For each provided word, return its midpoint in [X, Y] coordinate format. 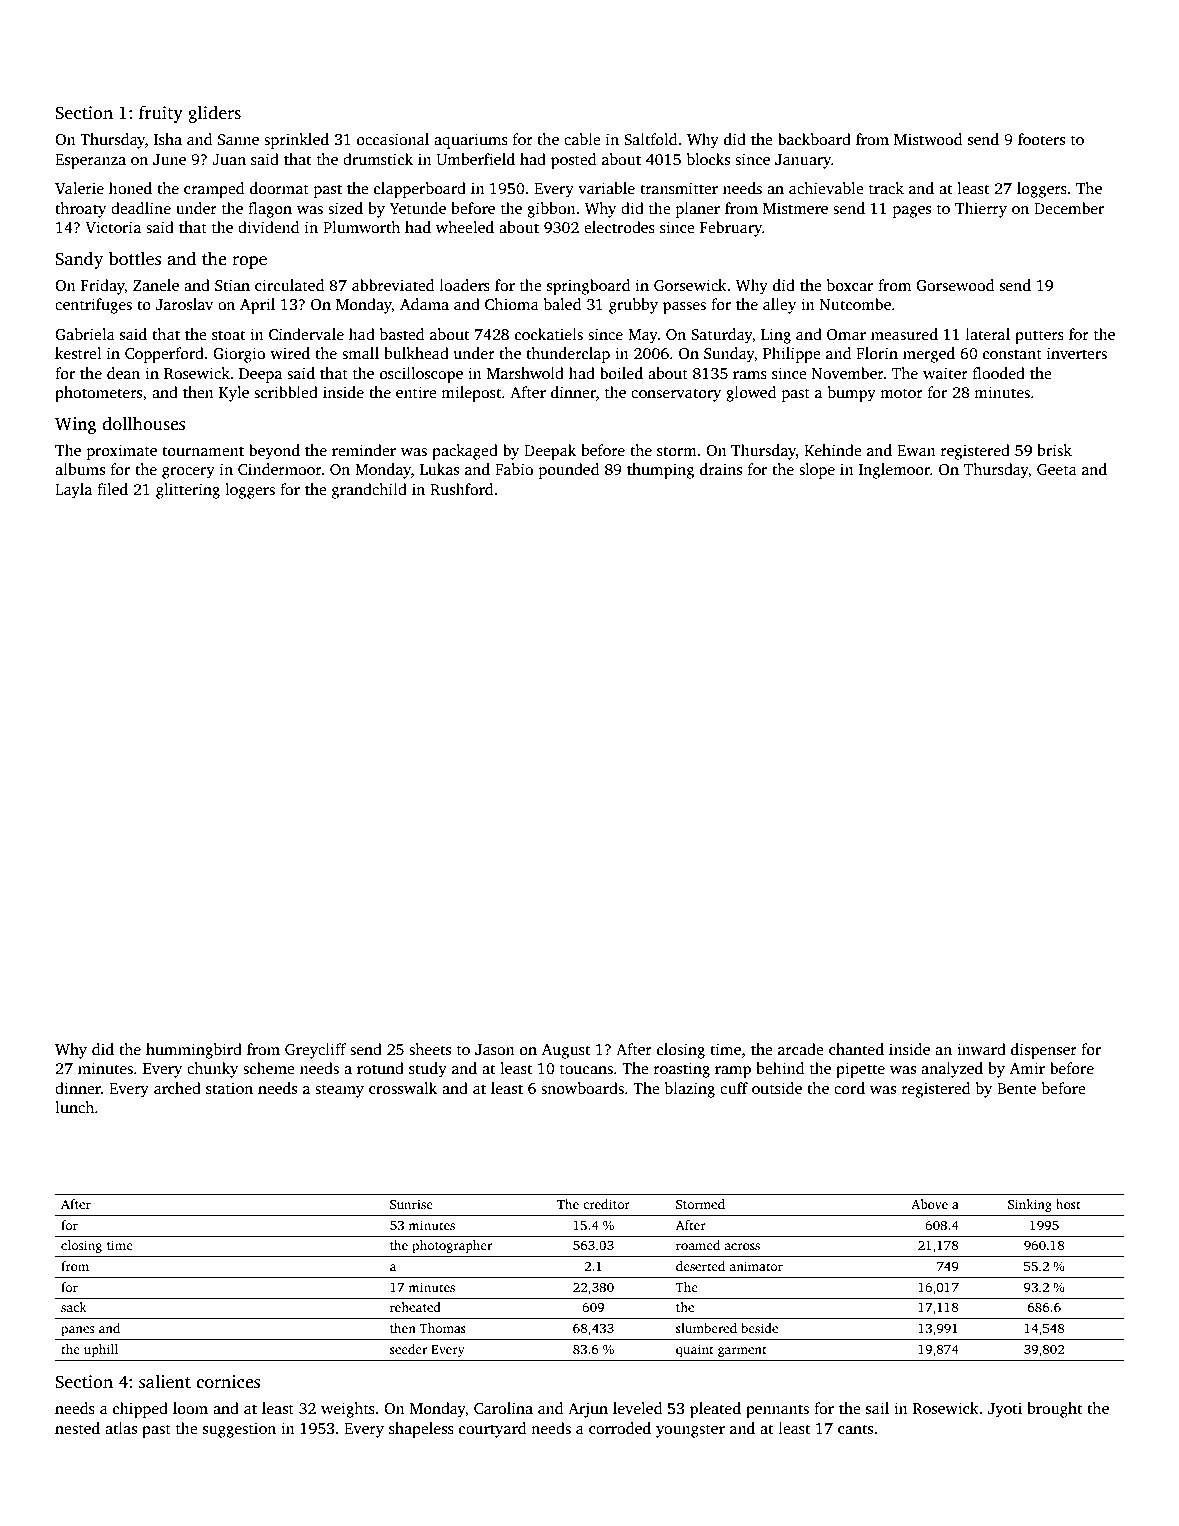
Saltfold [650, 139]
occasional [393, 139]
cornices [228, 1382]
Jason [495, 1050]
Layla [73, 491]
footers [1041, 139]
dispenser [1044, 1051]
